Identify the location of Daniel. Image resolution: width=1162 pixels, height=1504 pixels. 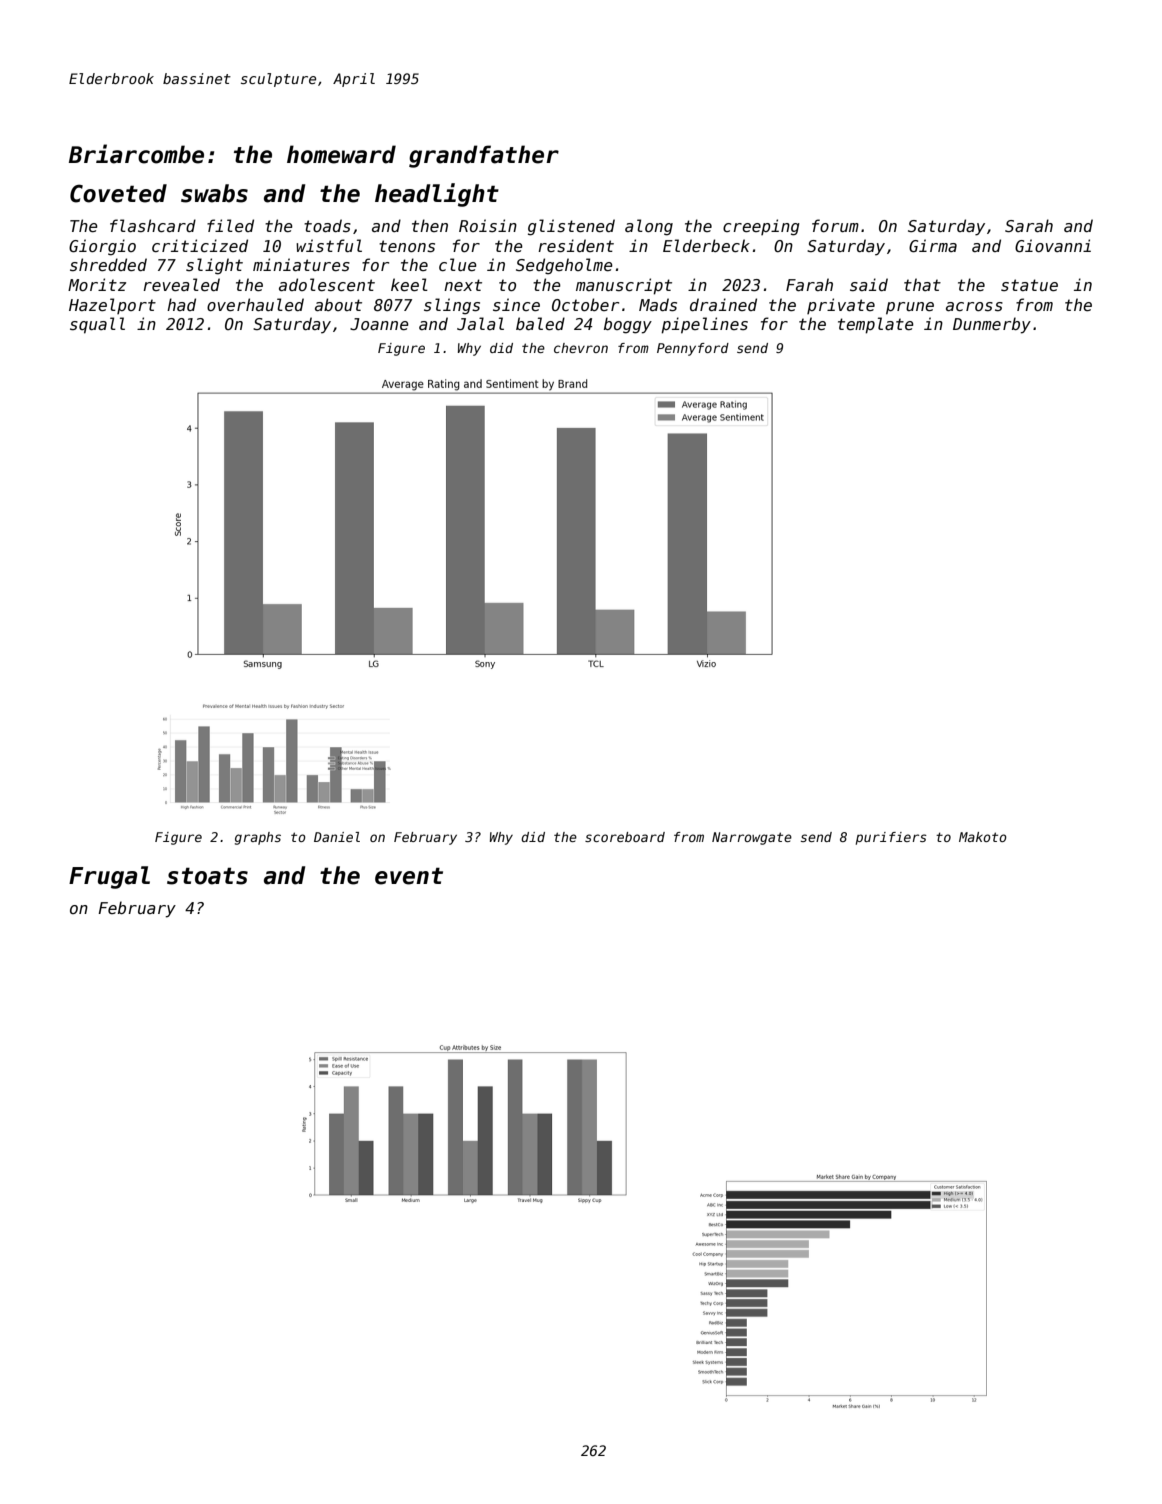
(337, 837).
